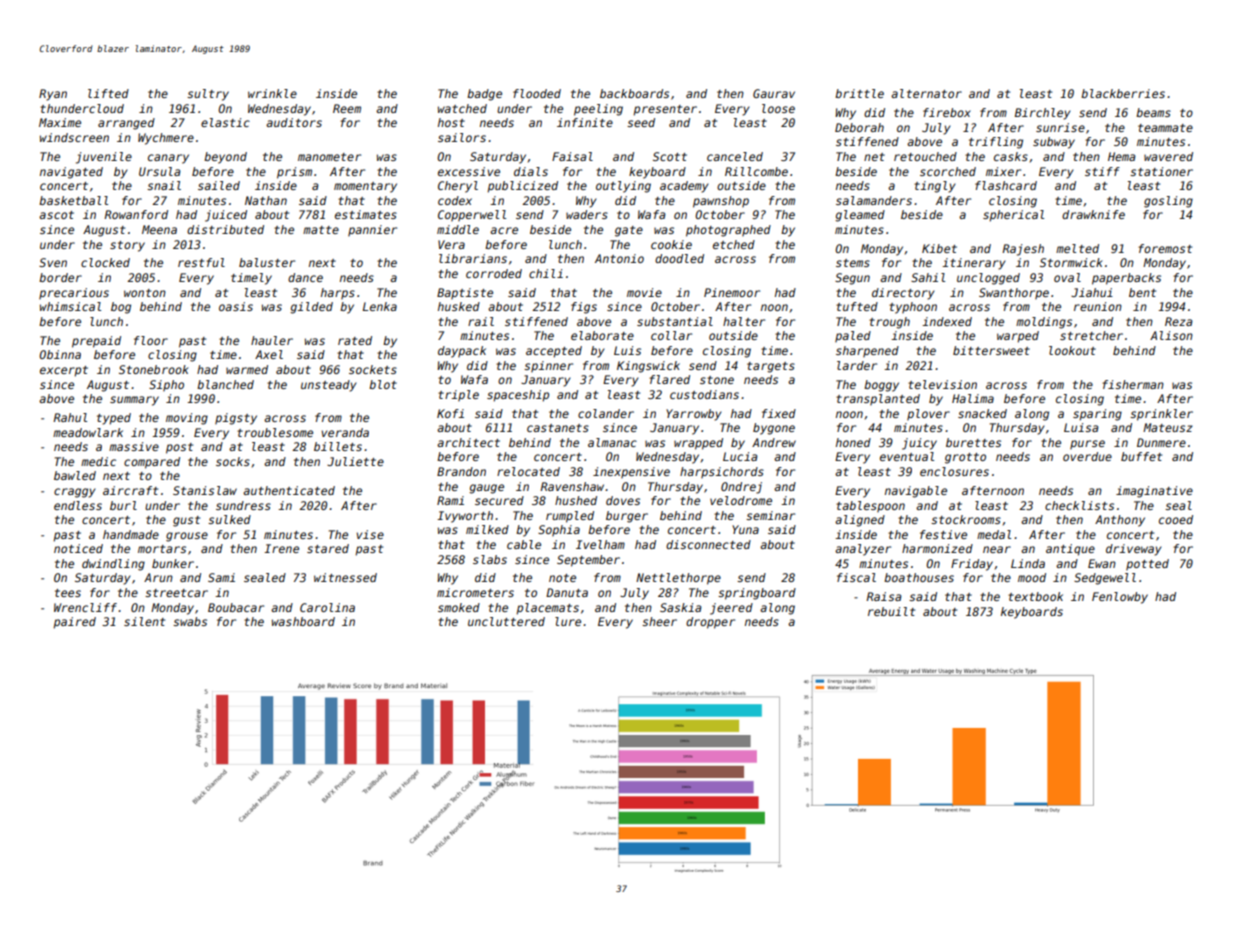 Image resolution: width=1233 pixels, height=952 pixels. Describe the element at coordinates (144, 621) in the image. I see `silent` at that location.
